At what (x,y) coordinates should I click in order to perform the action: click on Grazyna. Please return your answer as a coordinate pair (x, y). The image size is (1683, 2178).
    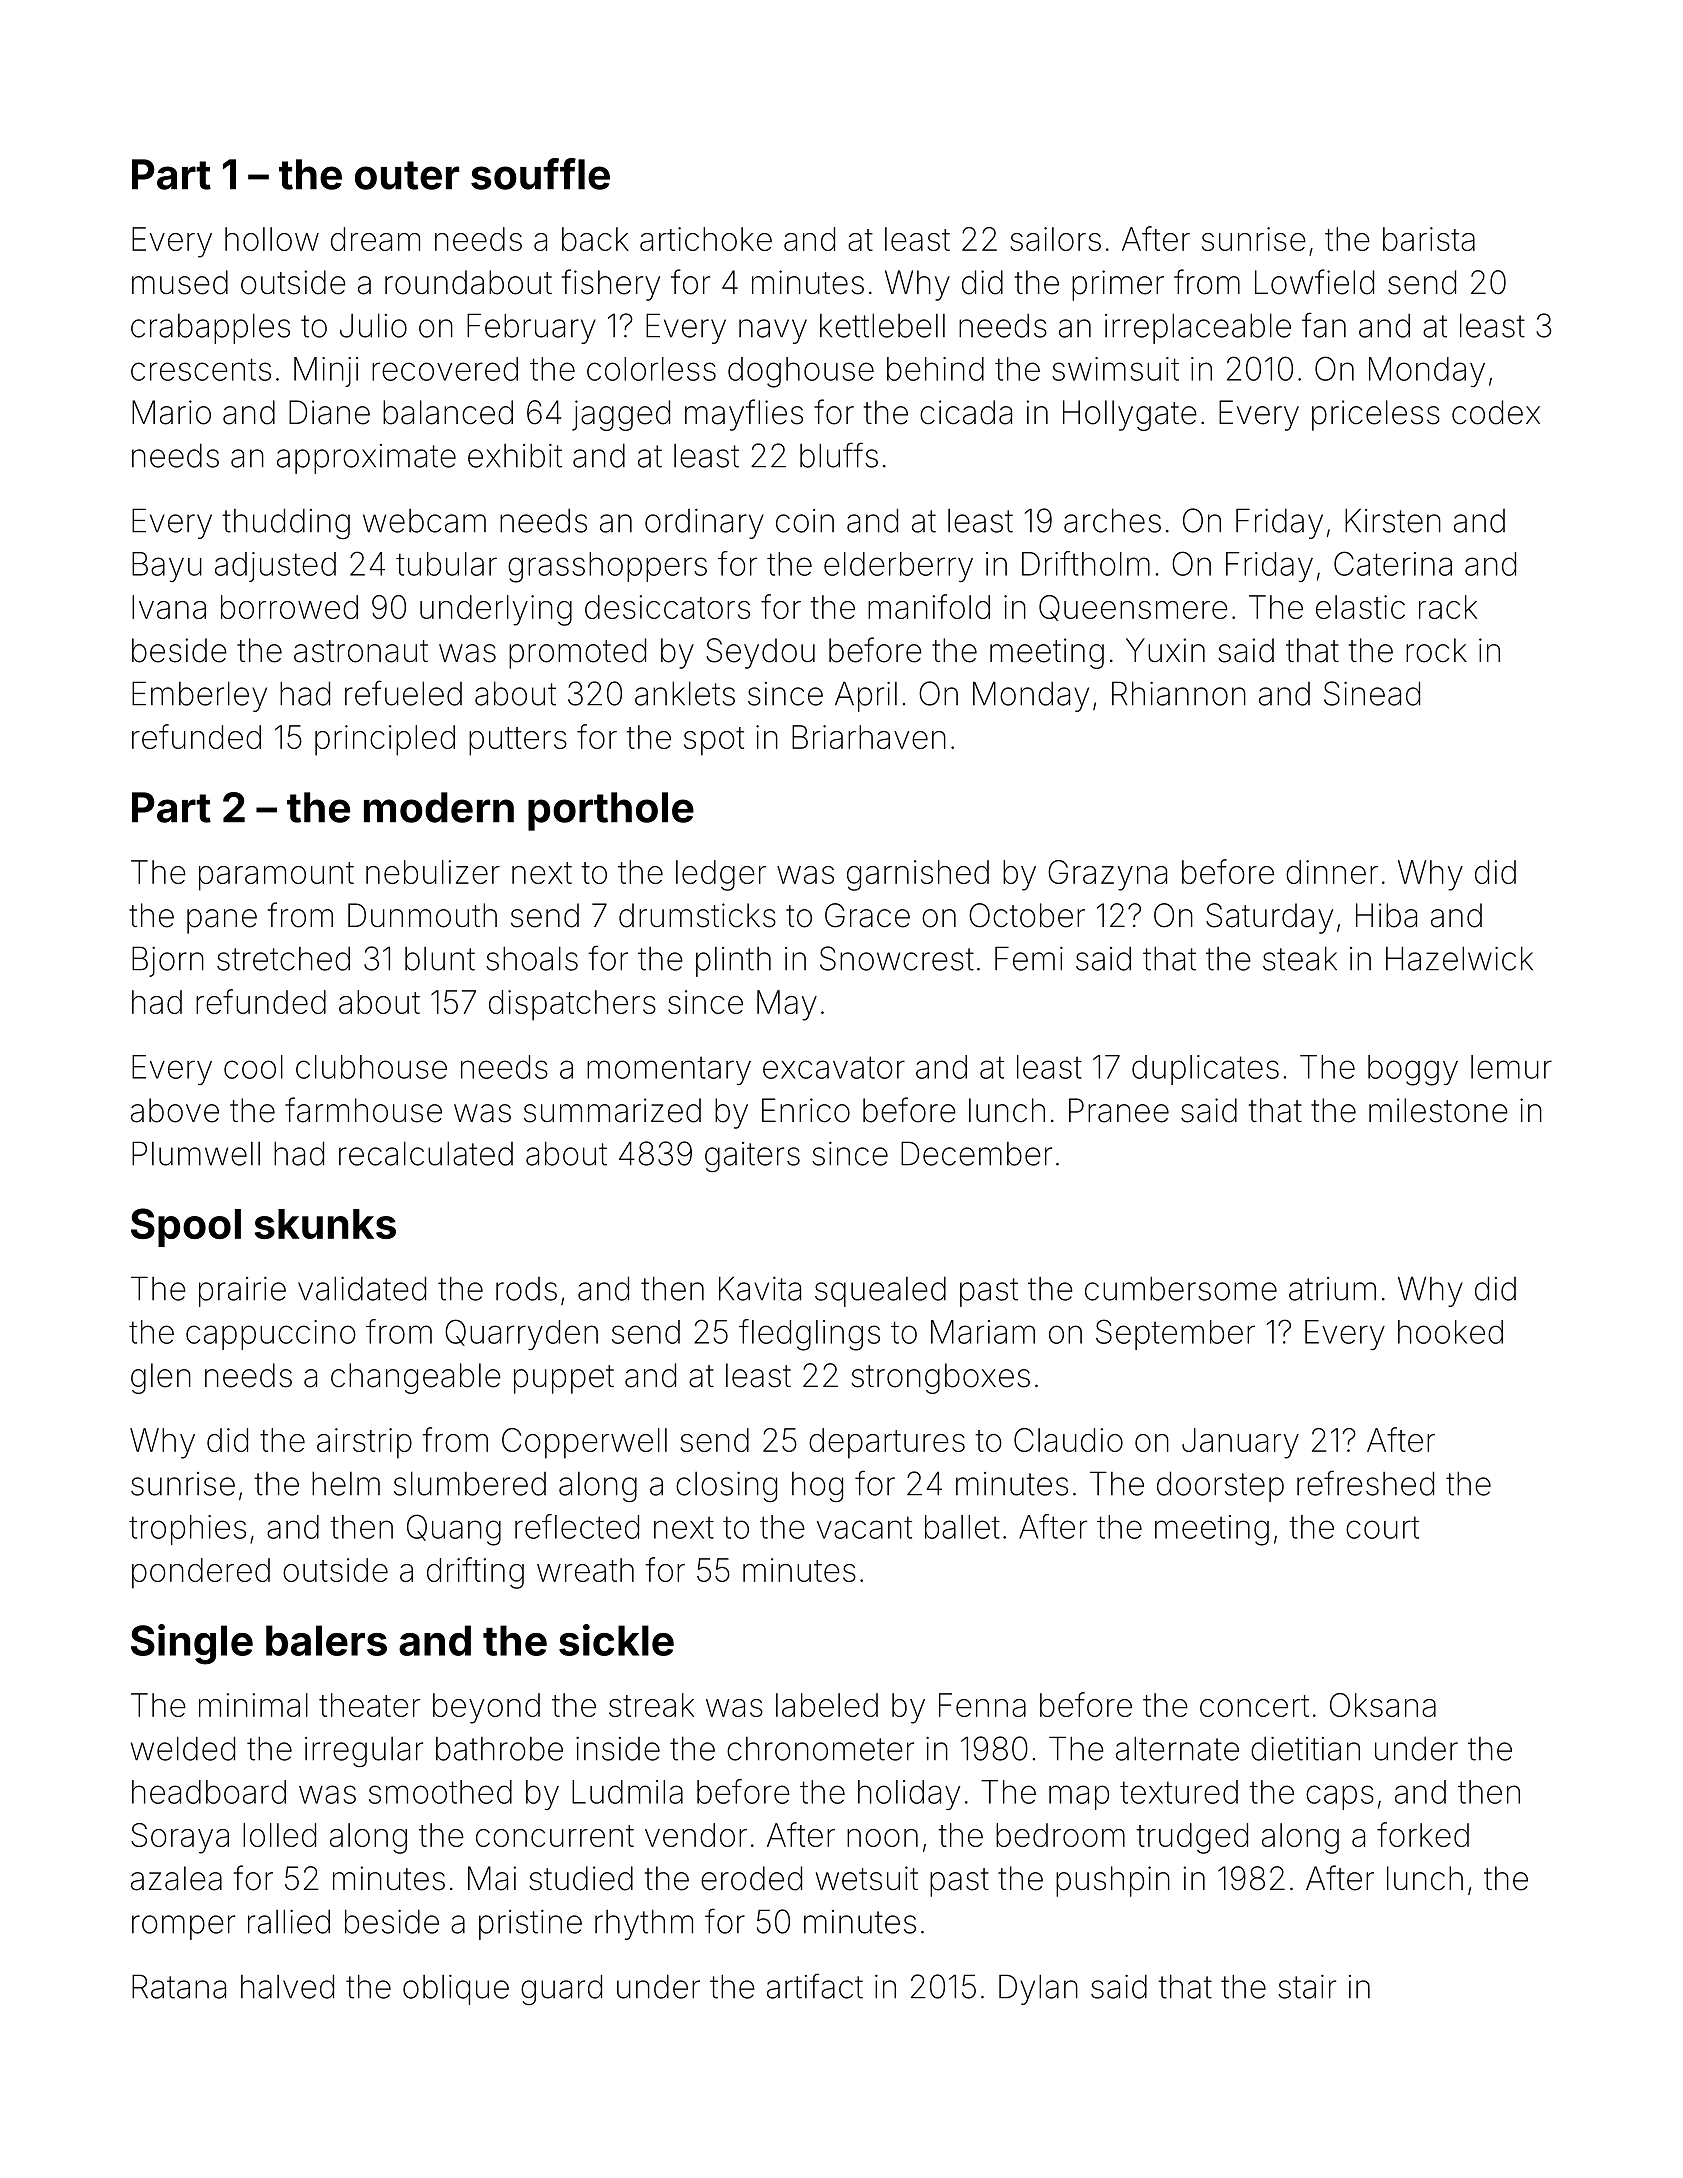
    Looking at the image, I should click on (1107, 875).
